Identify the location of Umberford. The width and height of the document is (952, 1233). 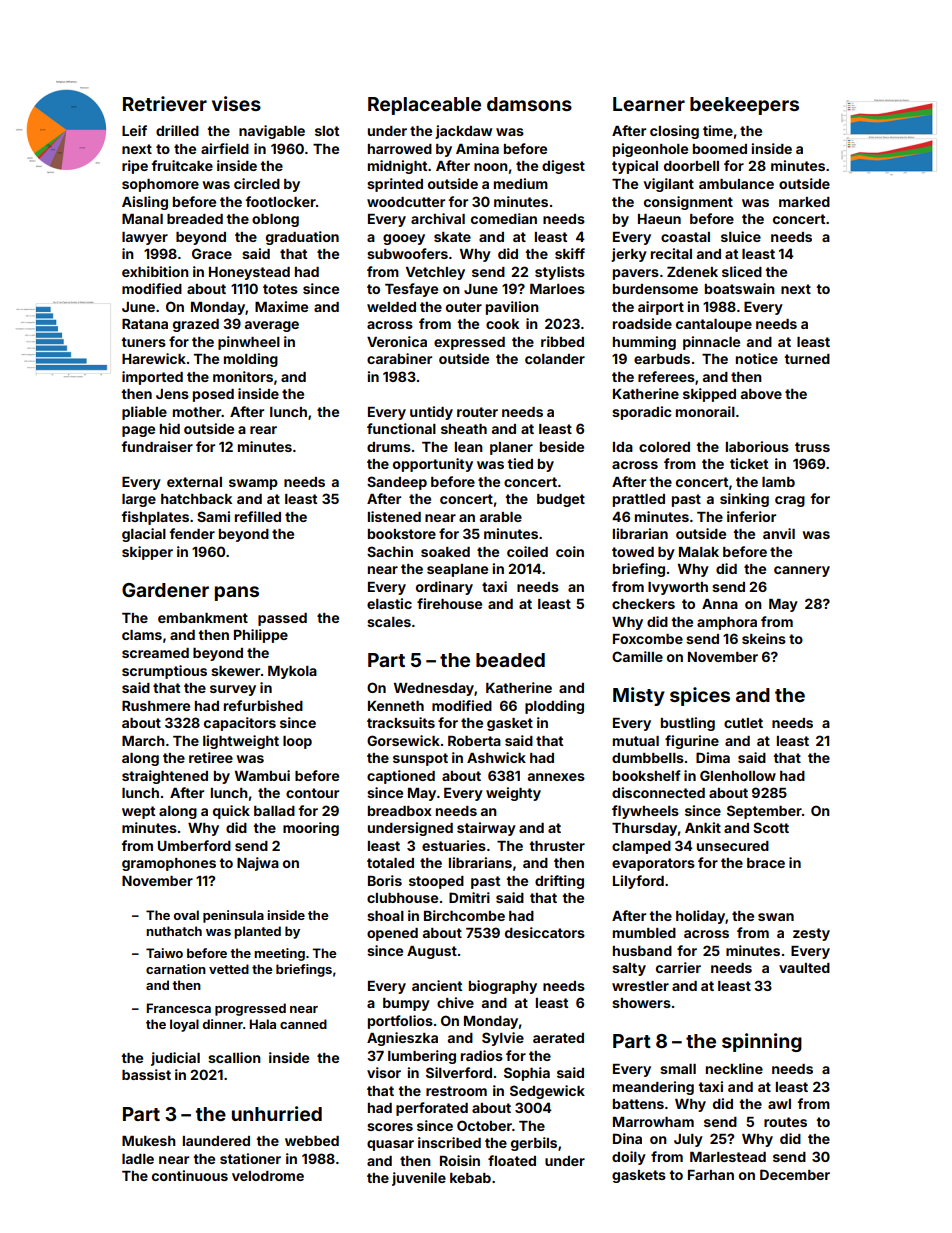
(194, 845).
